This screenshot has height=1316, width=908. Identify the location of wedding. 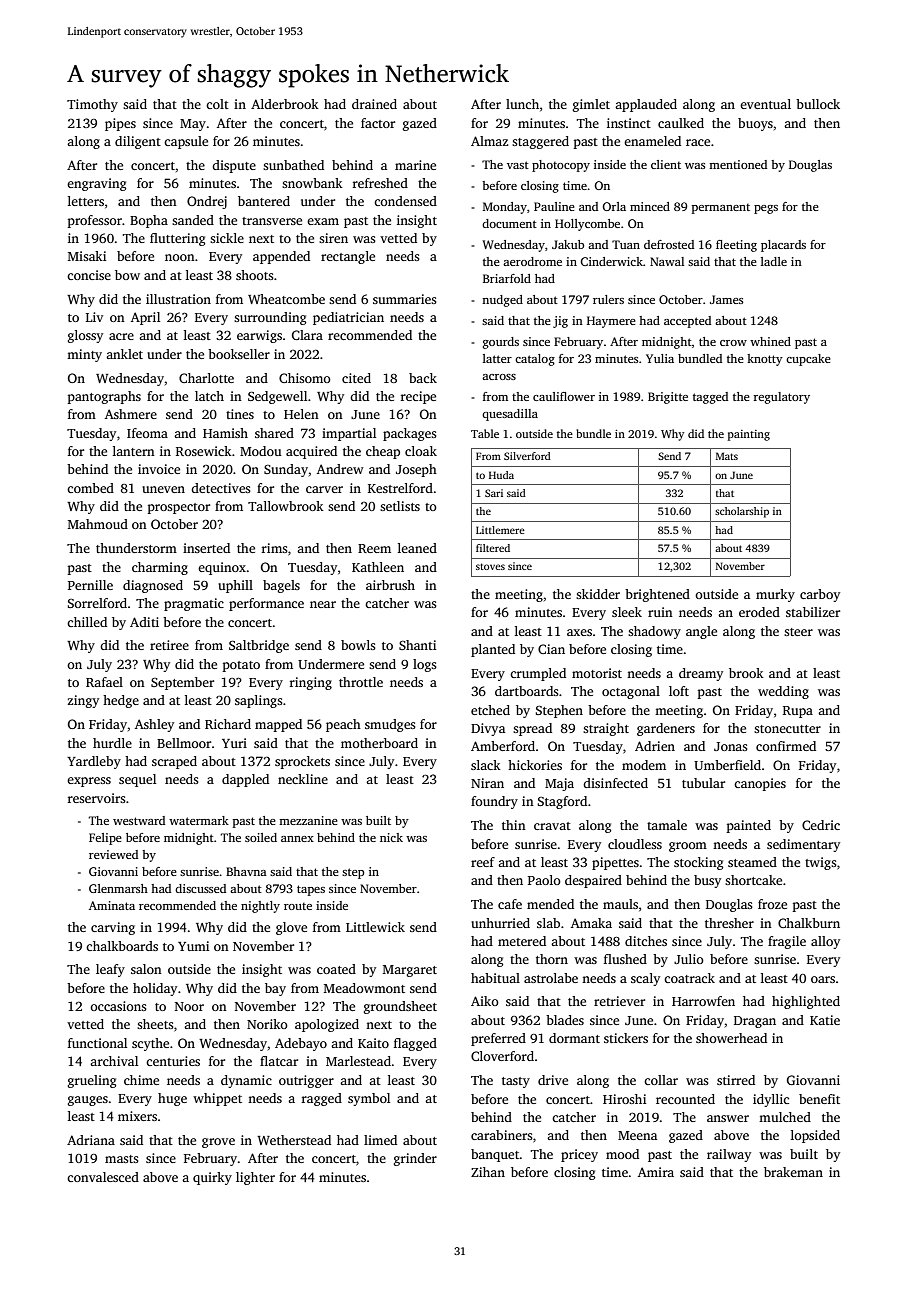
(783, 692).
